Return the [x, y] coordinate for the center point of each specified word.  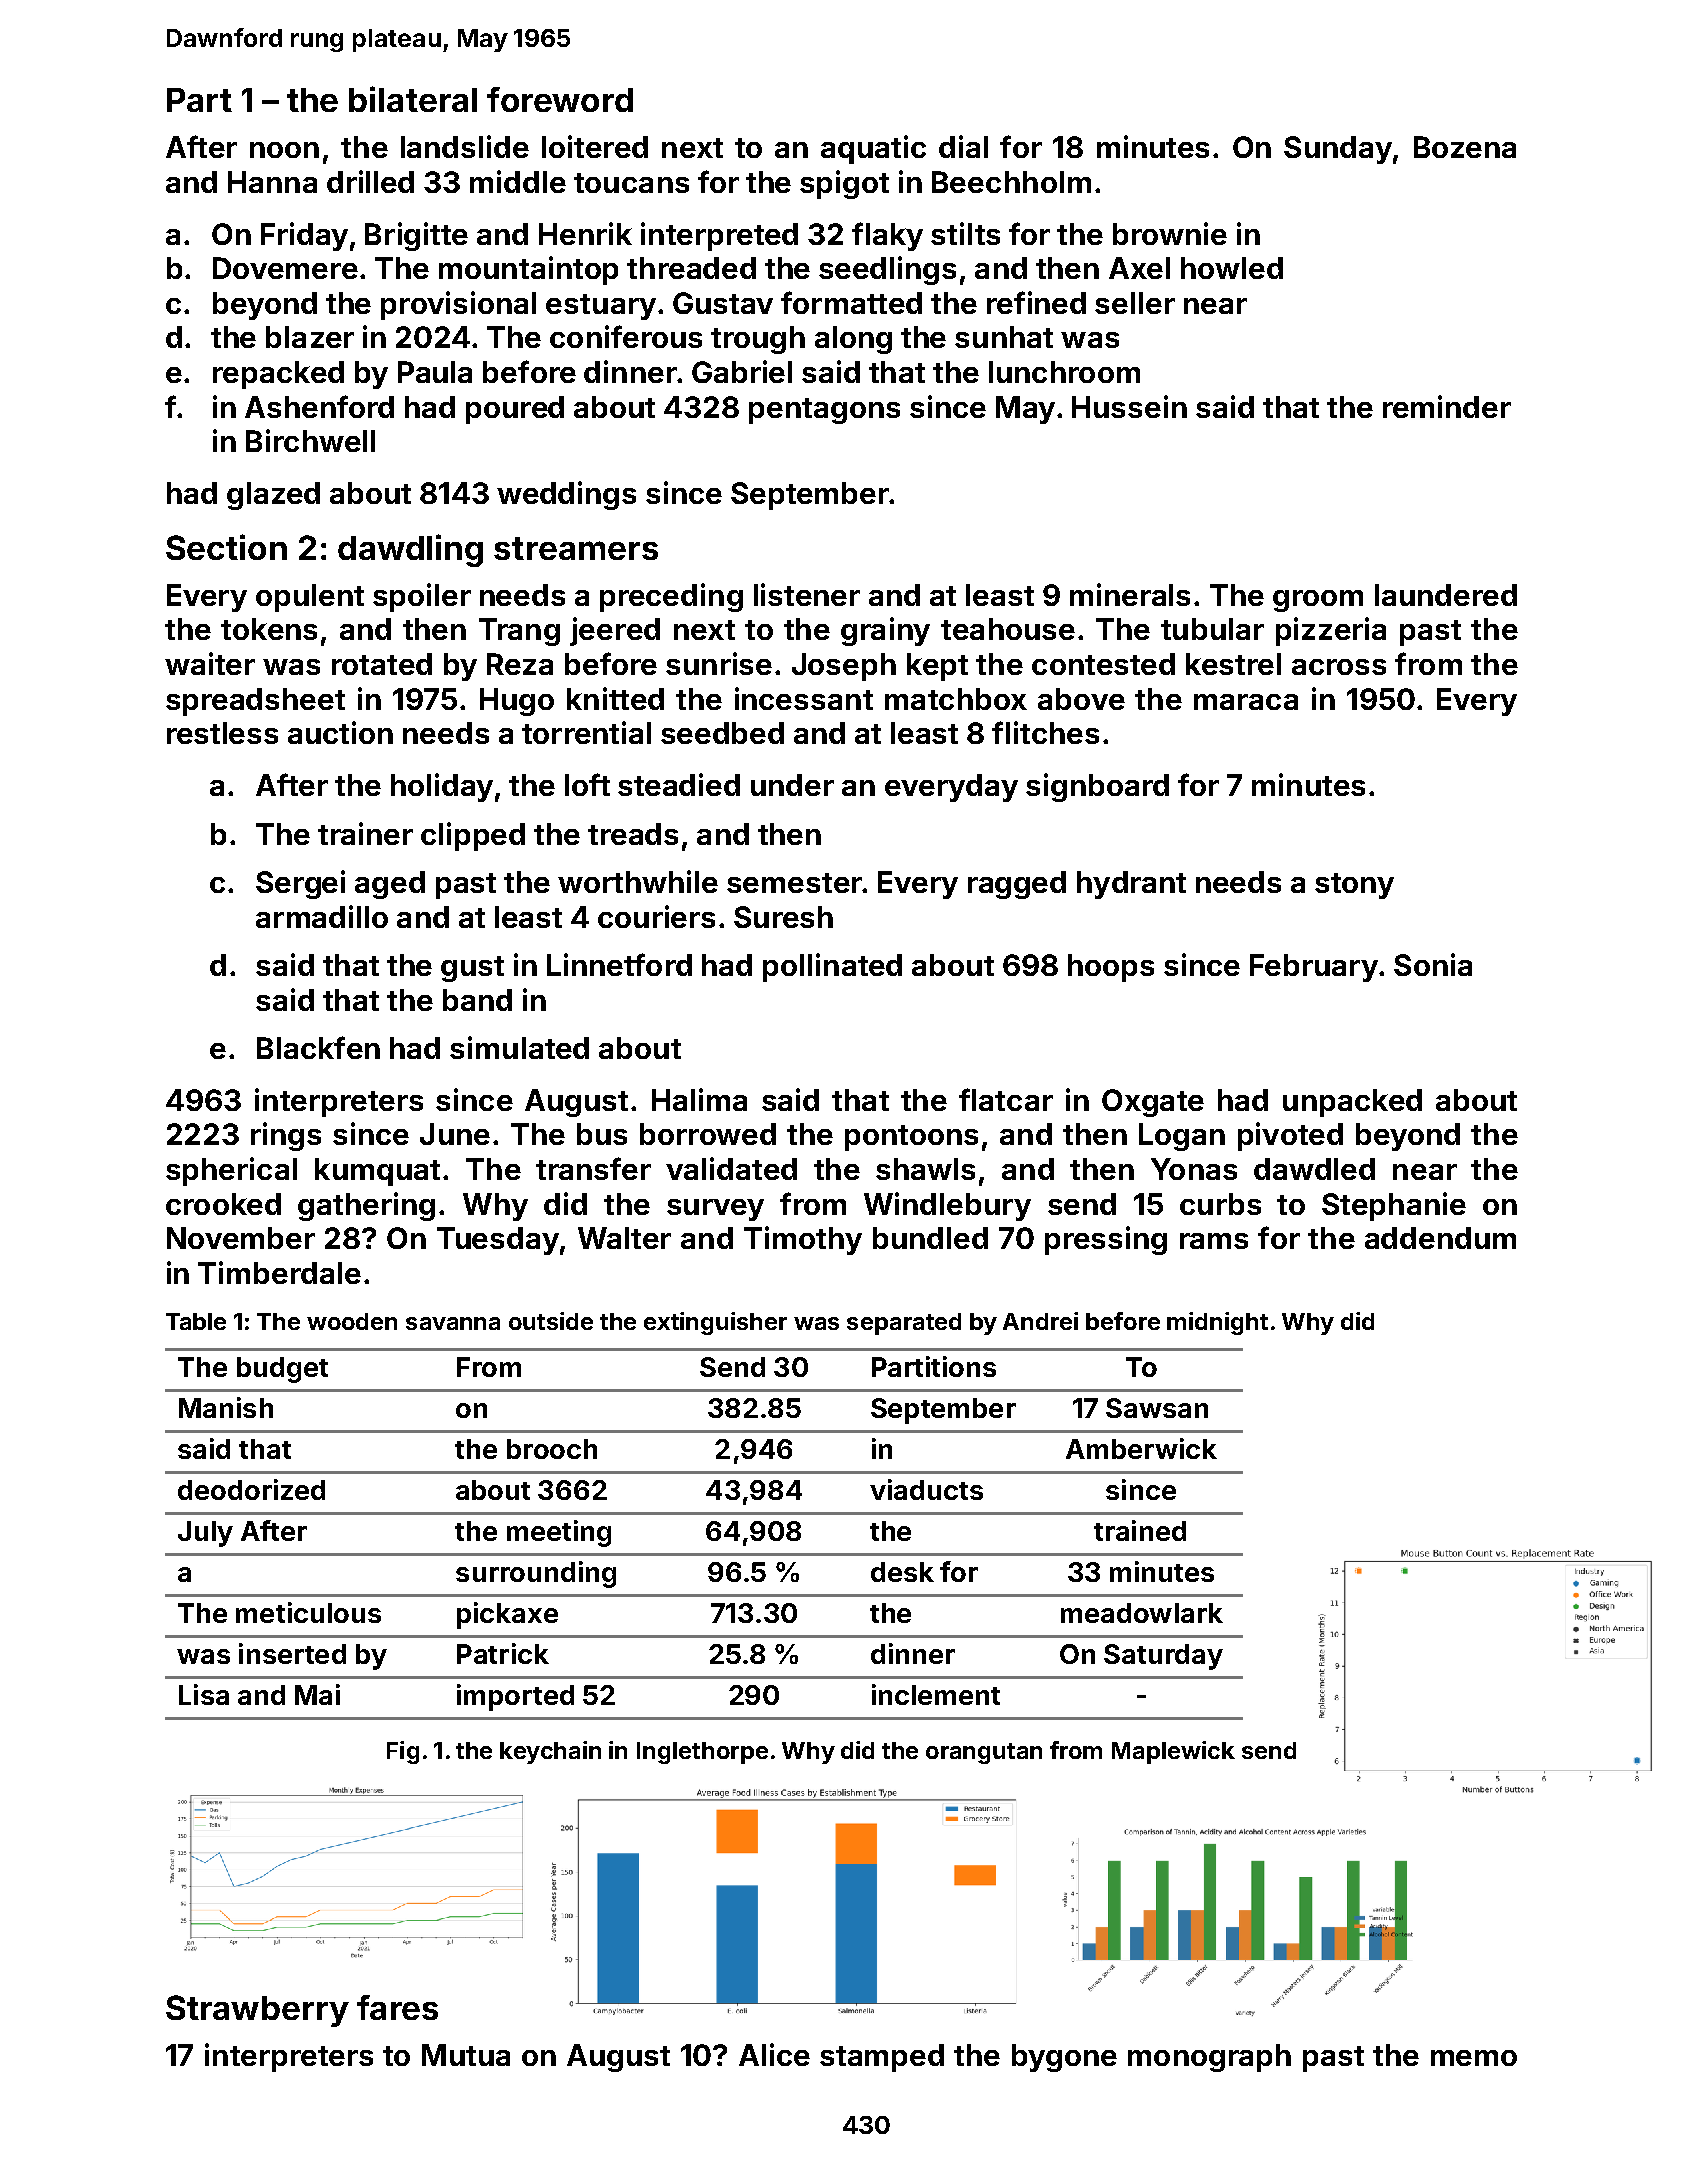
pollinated [832, 967]
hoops [1111, 968]
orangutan [984, 1753]
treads [633, 834]
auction [340, 732]
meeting [559, 1533]
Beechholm [1011, 182]
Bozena [1465, 147]
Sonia [1433, 964]
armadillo [322, 916]
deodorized [251, 1489]
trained [1140, 1530]
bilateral [413, 99]
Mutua [466, 2055]
